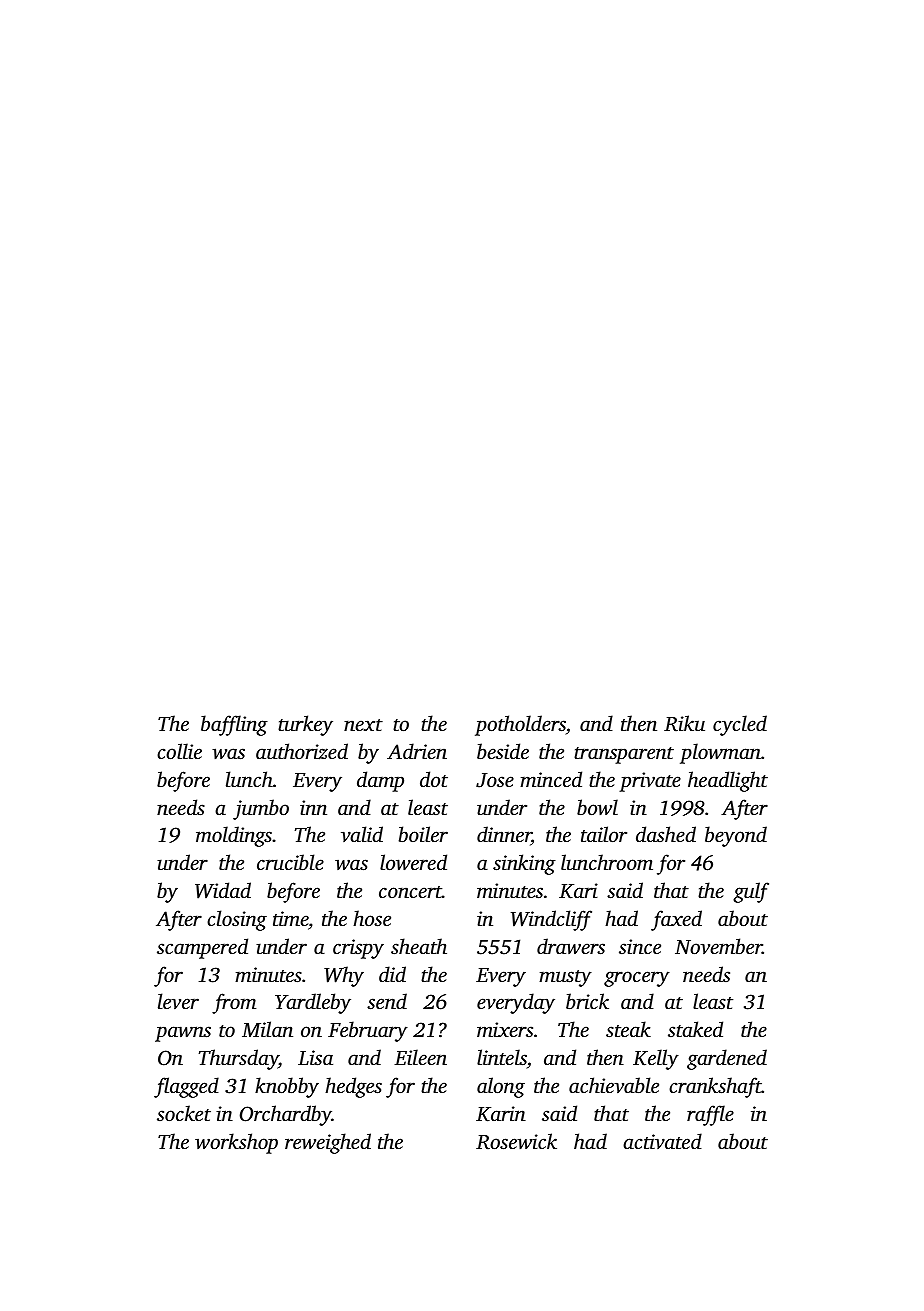 Image resolution: width=924 pixels, height=1311 pixels. I want to click on drawers, so click(571, 946).
